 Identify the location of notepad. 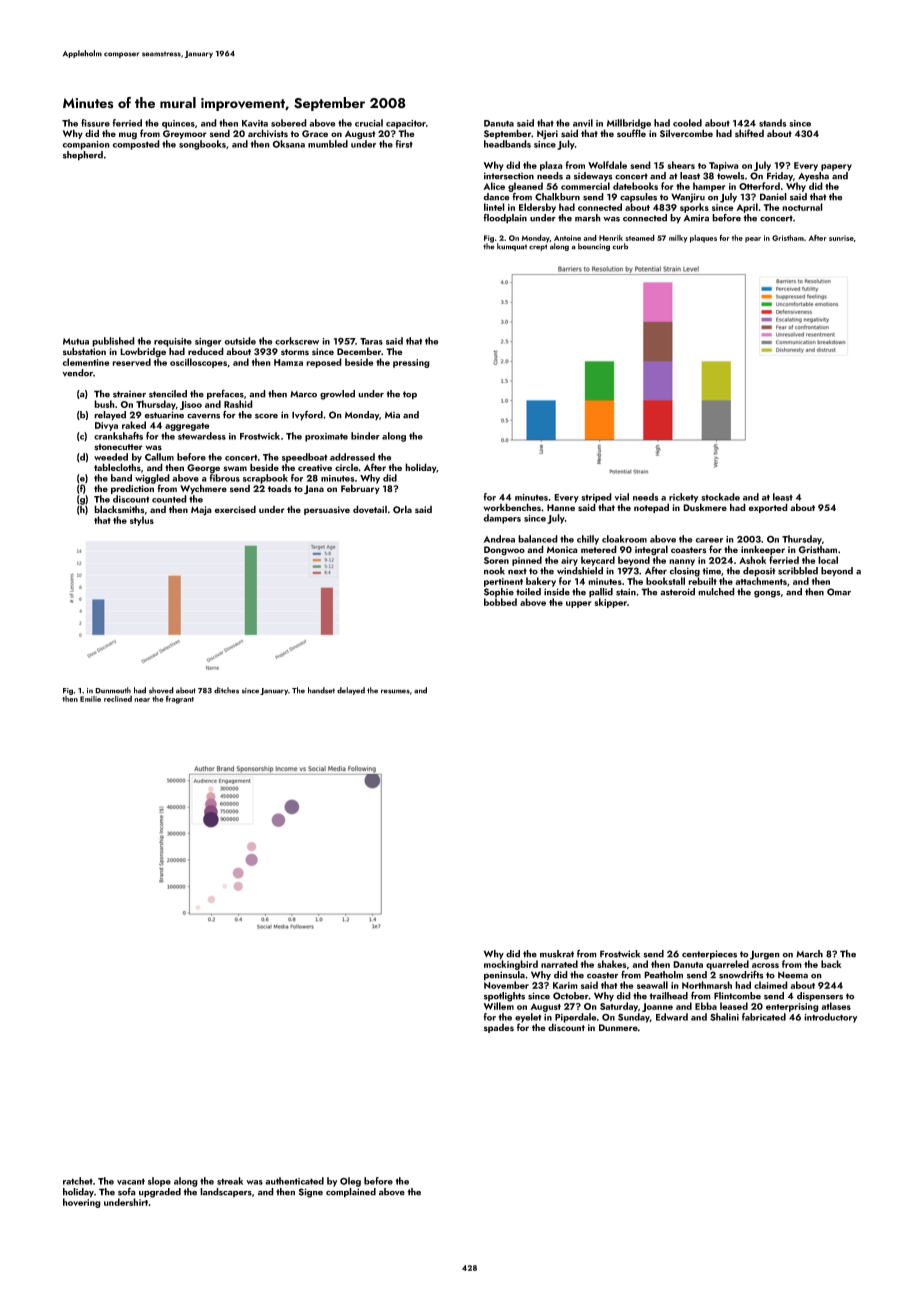
(651, 508).
